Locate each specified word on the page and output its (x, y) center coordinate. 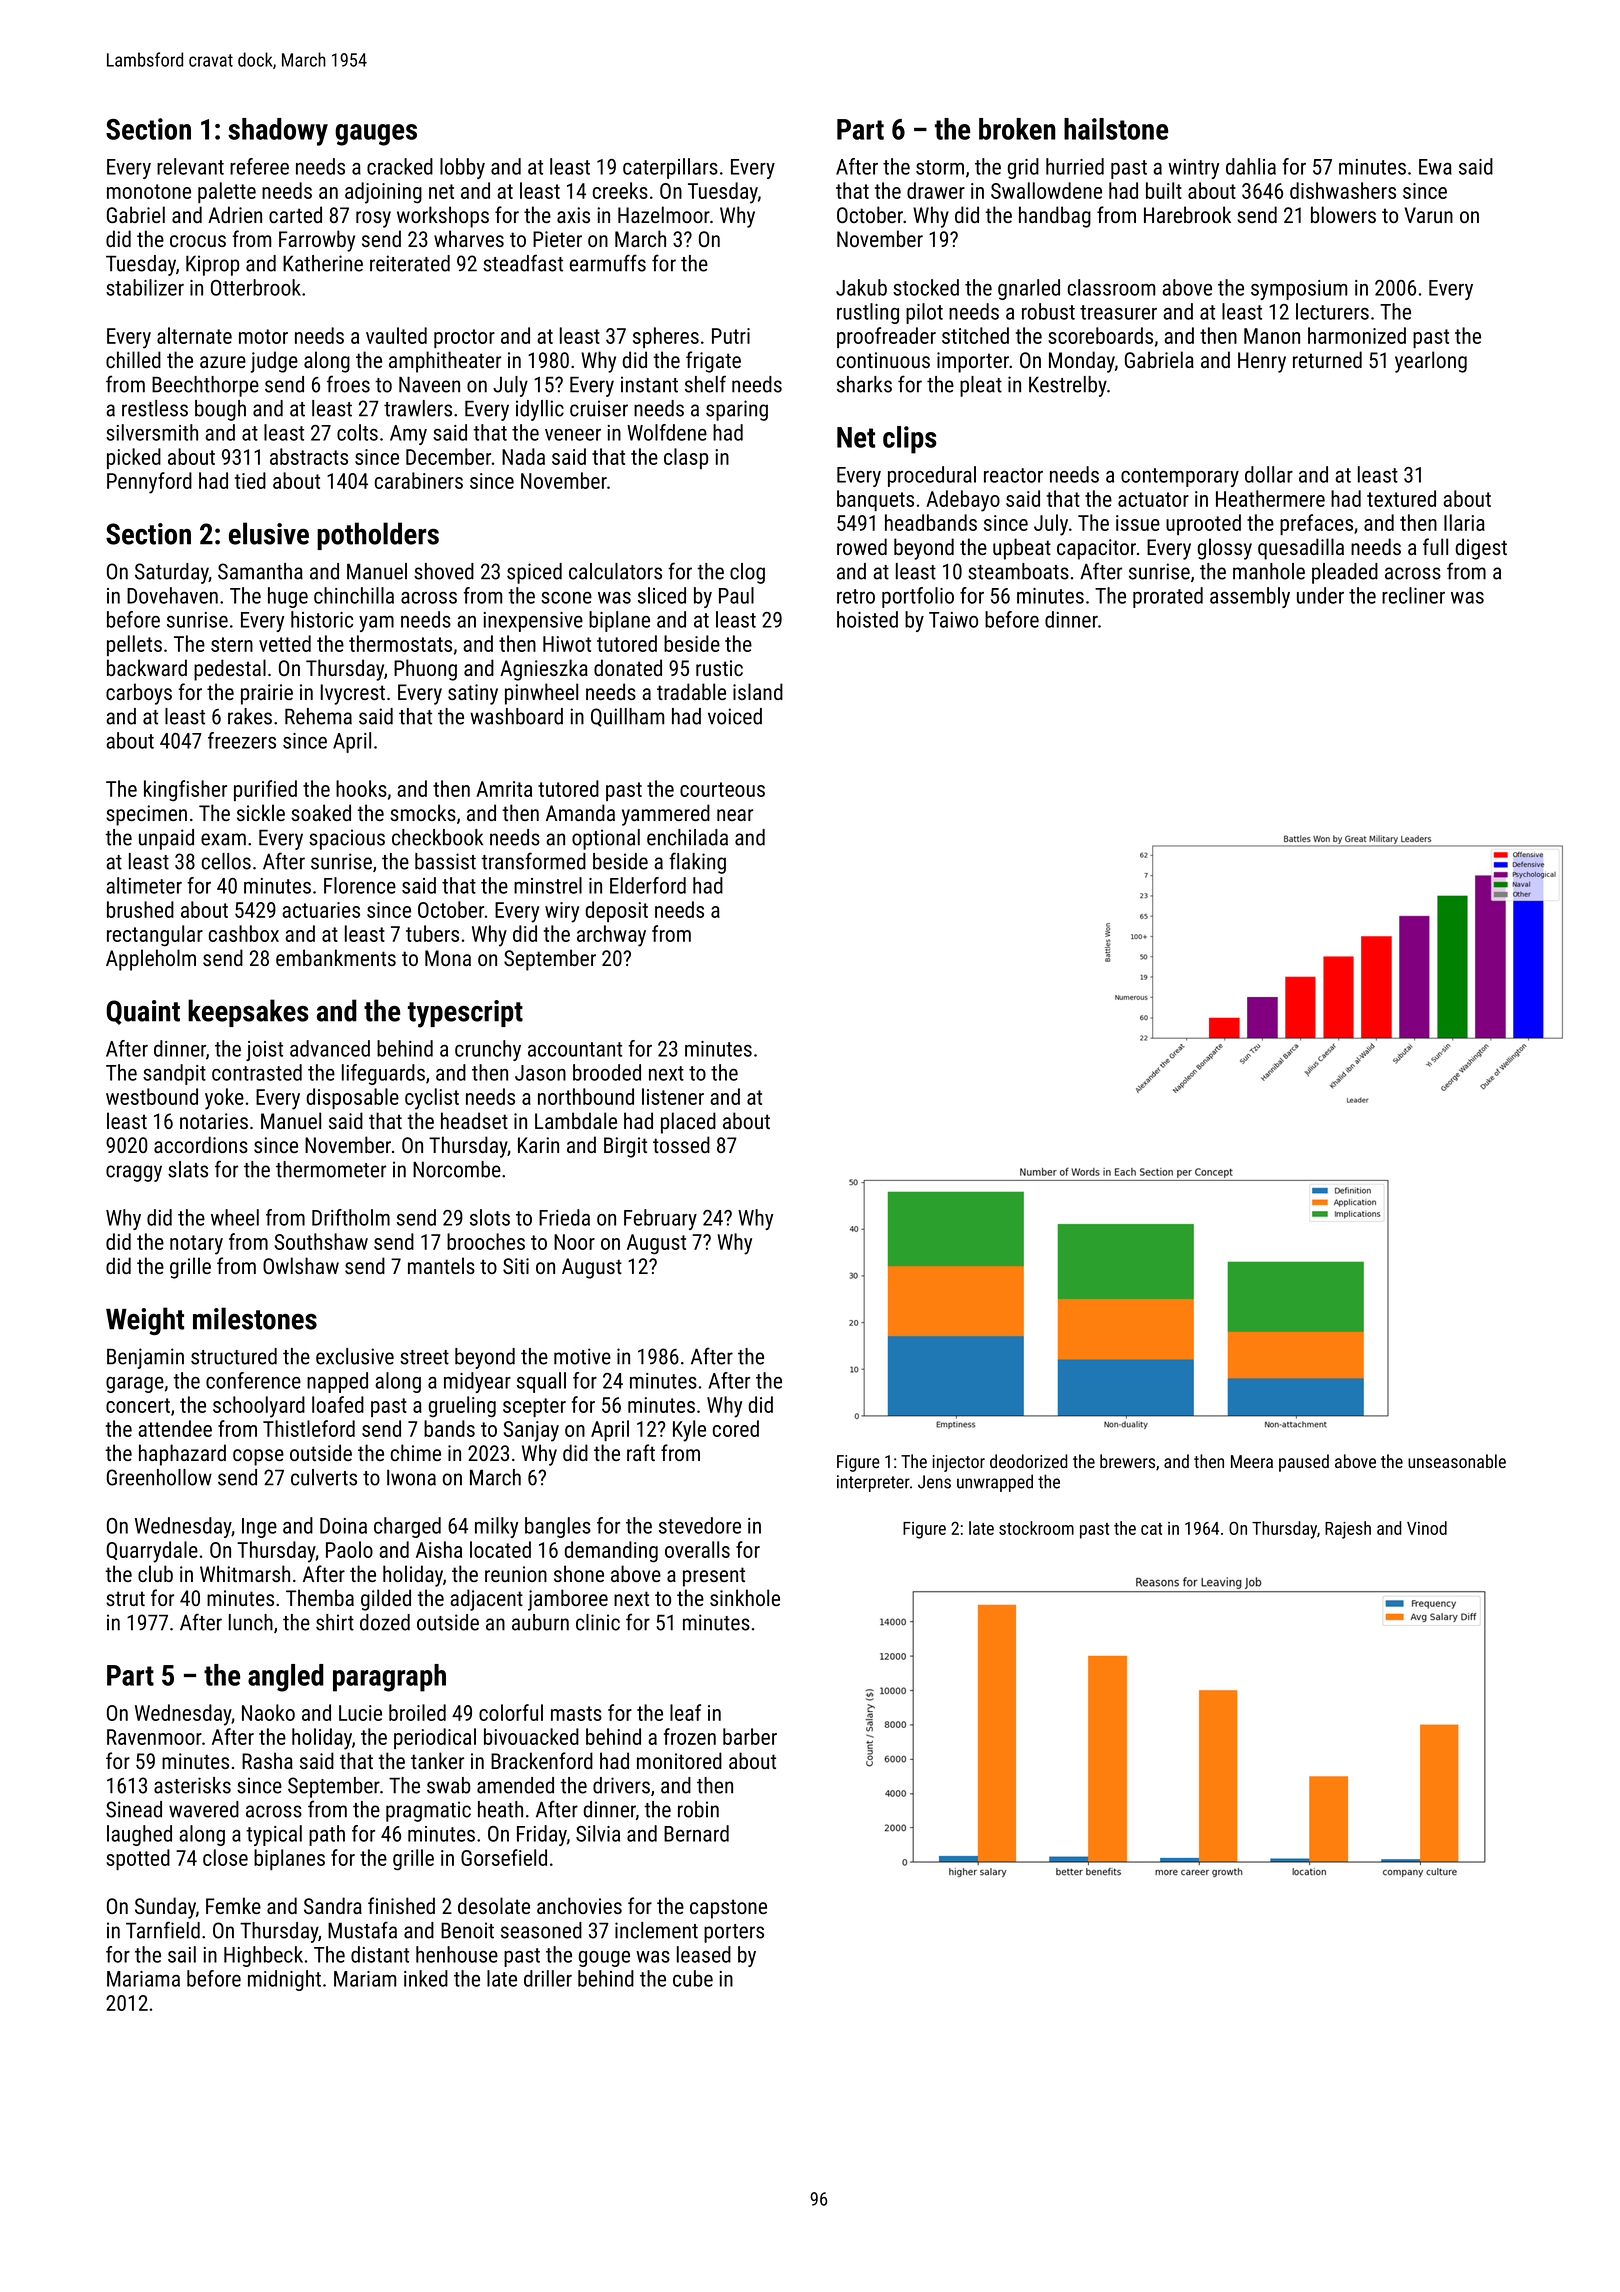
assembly (1250, 597)
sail (182, 1954)
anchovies (579, 1905)
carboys (139, 694)
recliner (1413, 595)
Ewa (1435, 167)
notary (196, 1245)
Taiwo (953, 620)
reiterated (410, 263)
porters (734, 1933)
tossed (681, 1144)
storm (940, 167)
